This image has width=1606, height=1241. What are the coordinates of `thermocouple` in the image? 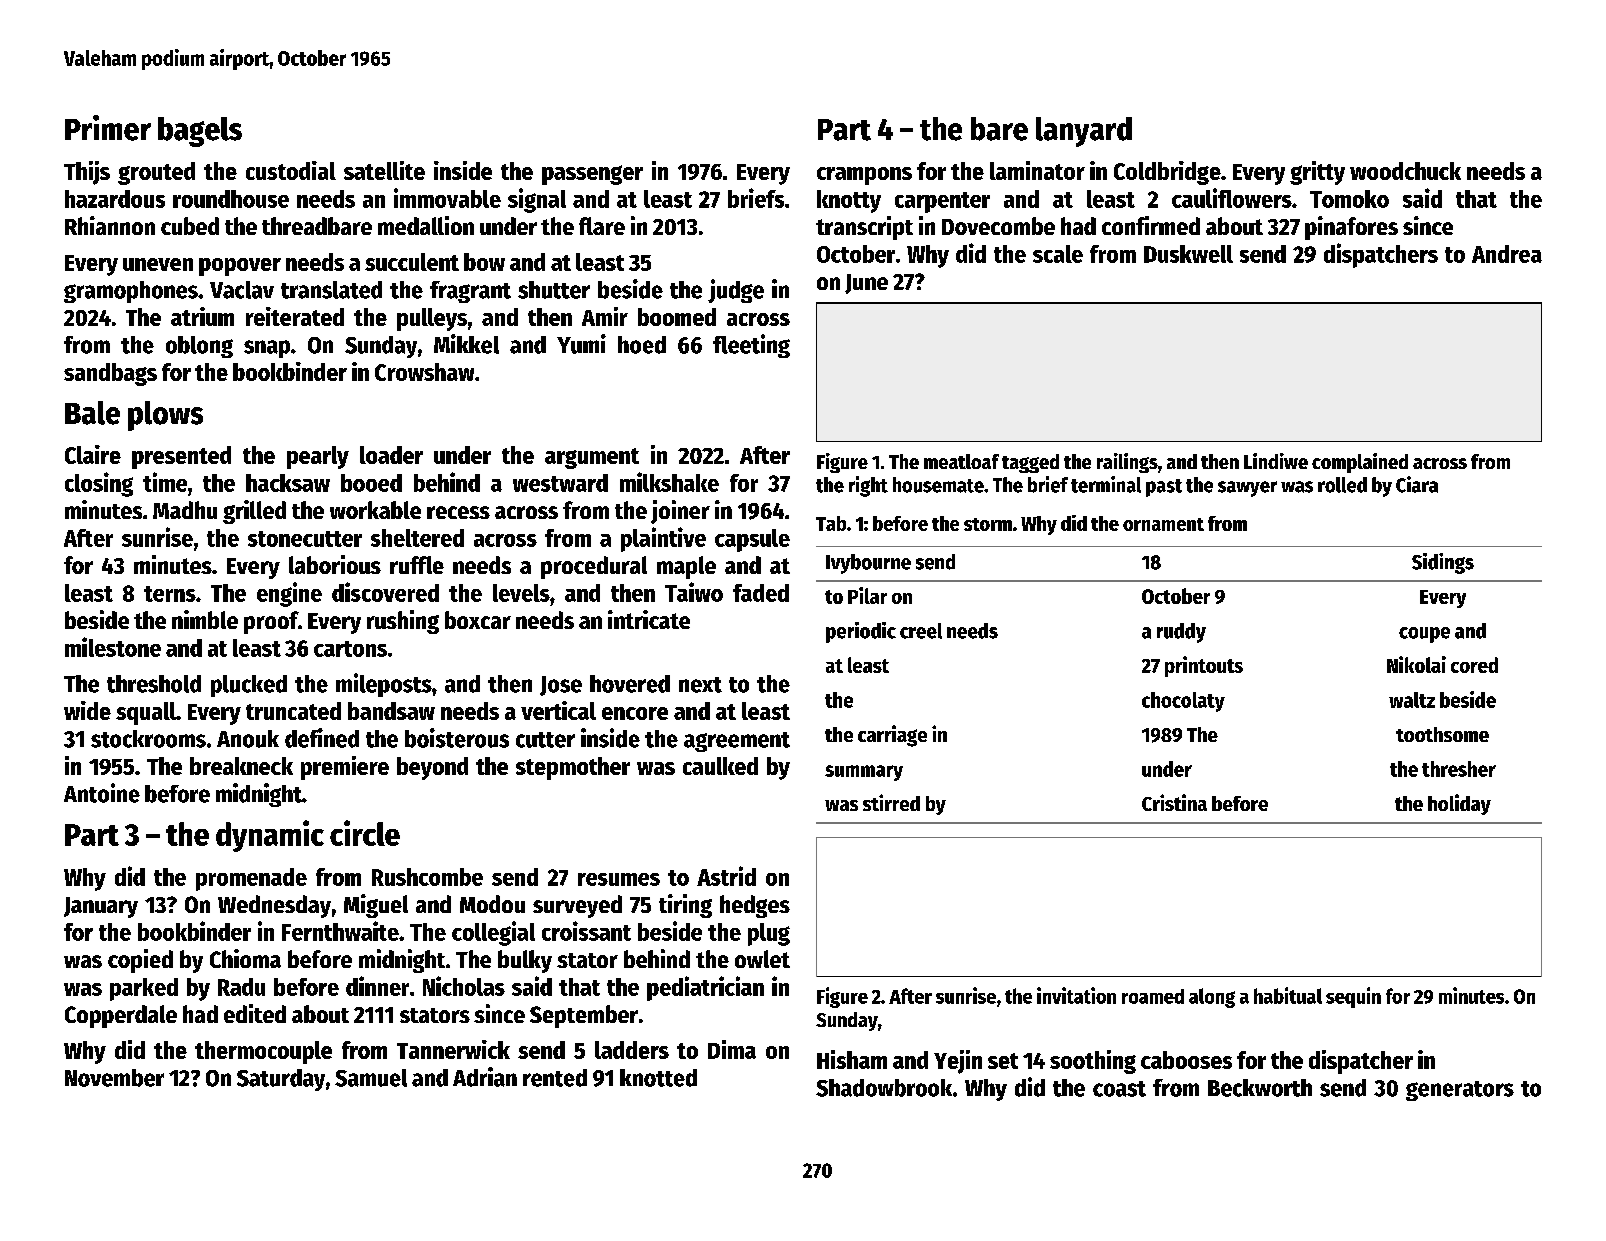 It's located at (263, 1052).
